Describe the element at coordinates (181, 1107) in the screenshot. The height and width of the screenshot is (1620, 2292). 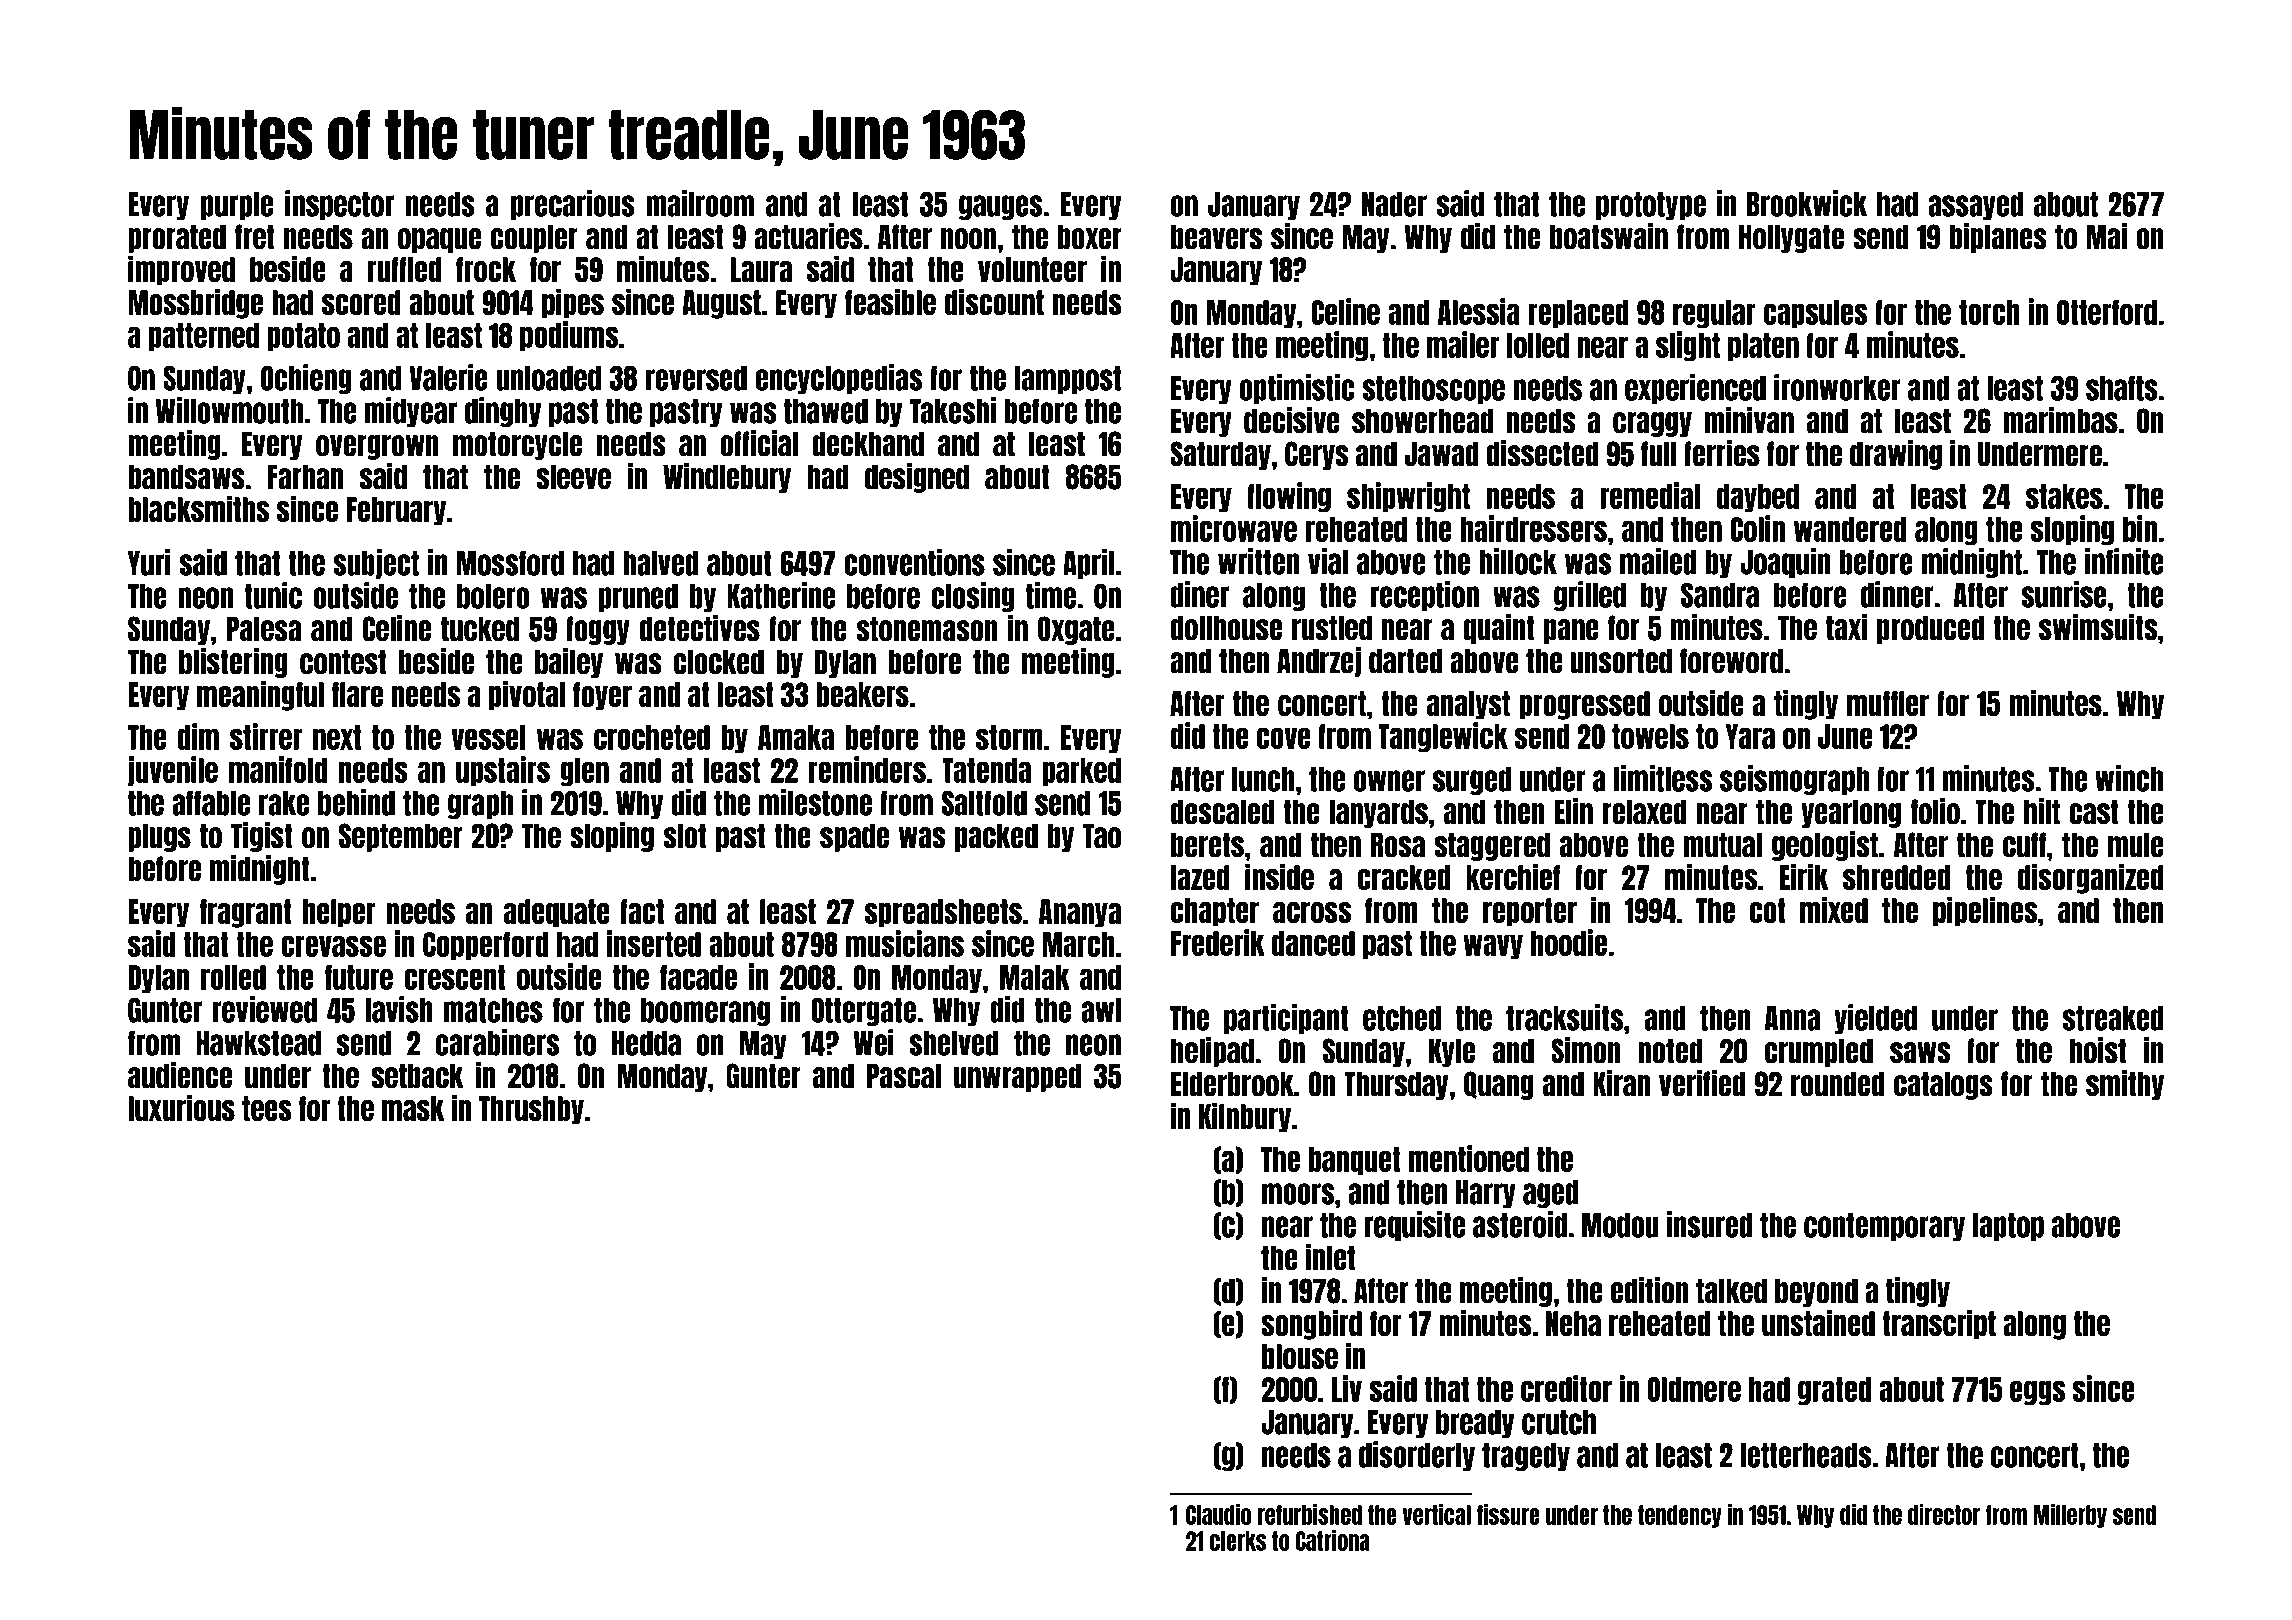
I see `luxurious` at that location.
